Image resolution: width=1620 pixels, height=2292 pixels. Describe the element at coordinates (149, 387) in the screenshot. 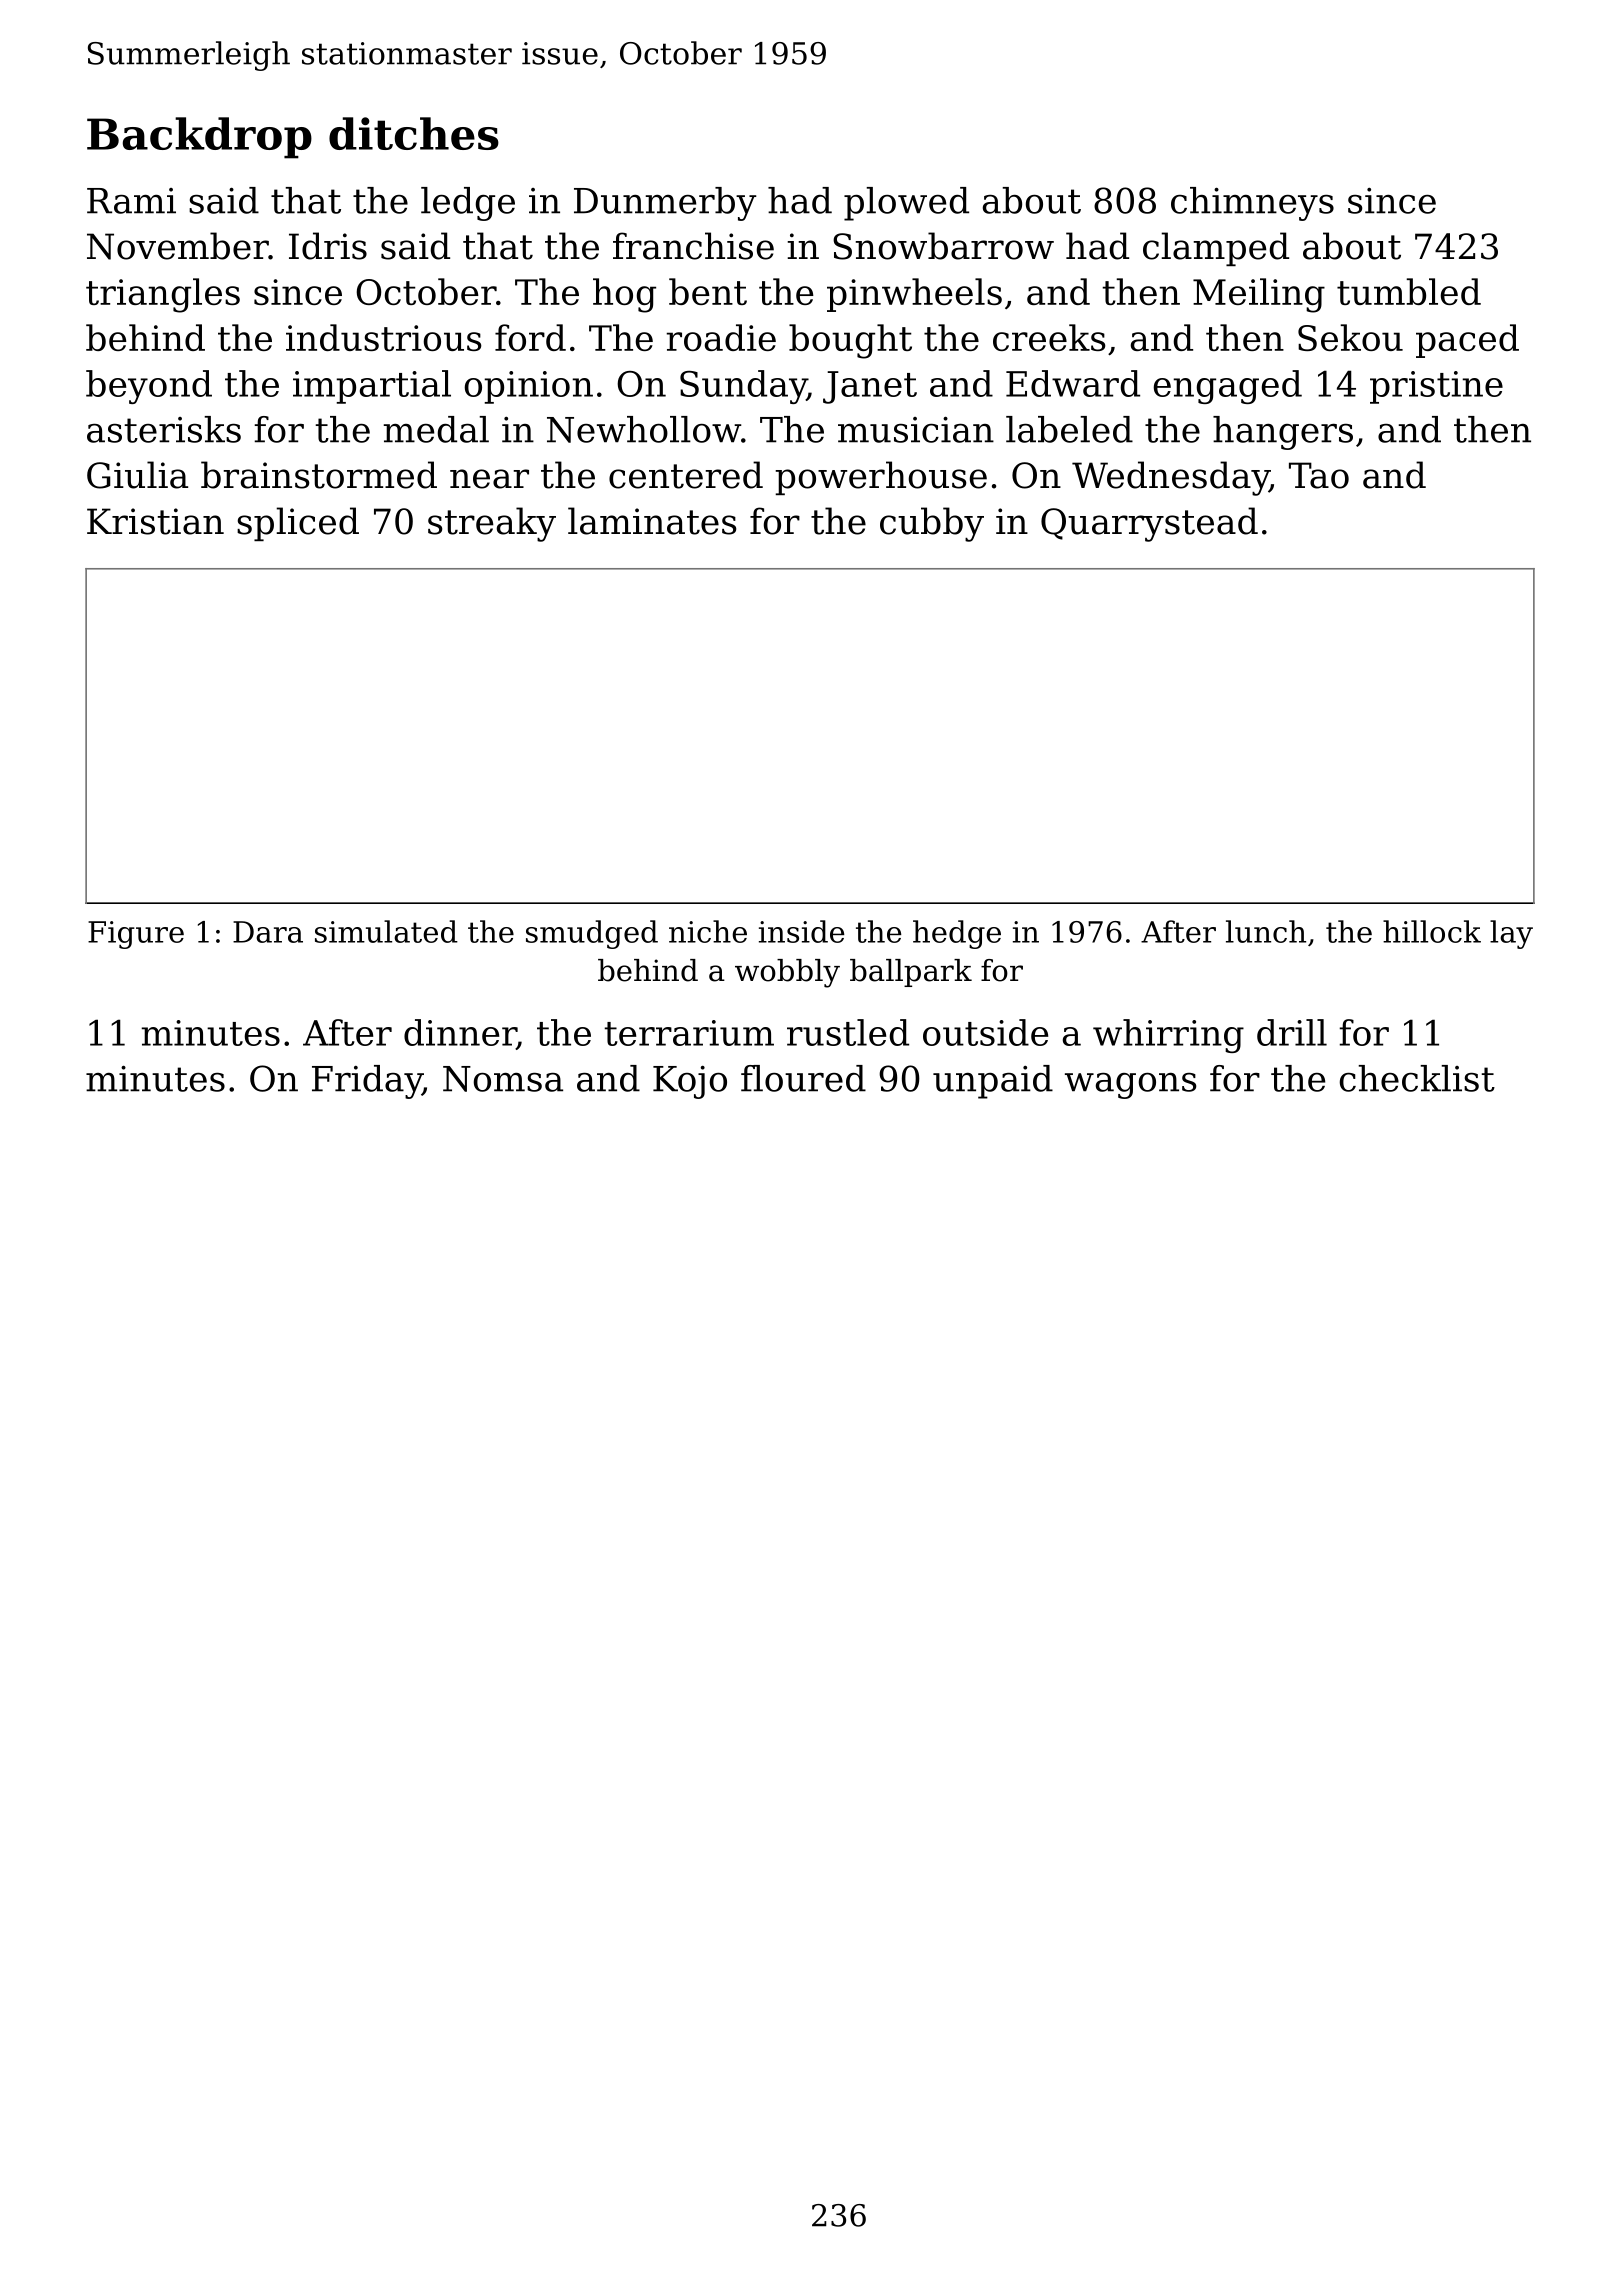

I see `beyond` at that location.
